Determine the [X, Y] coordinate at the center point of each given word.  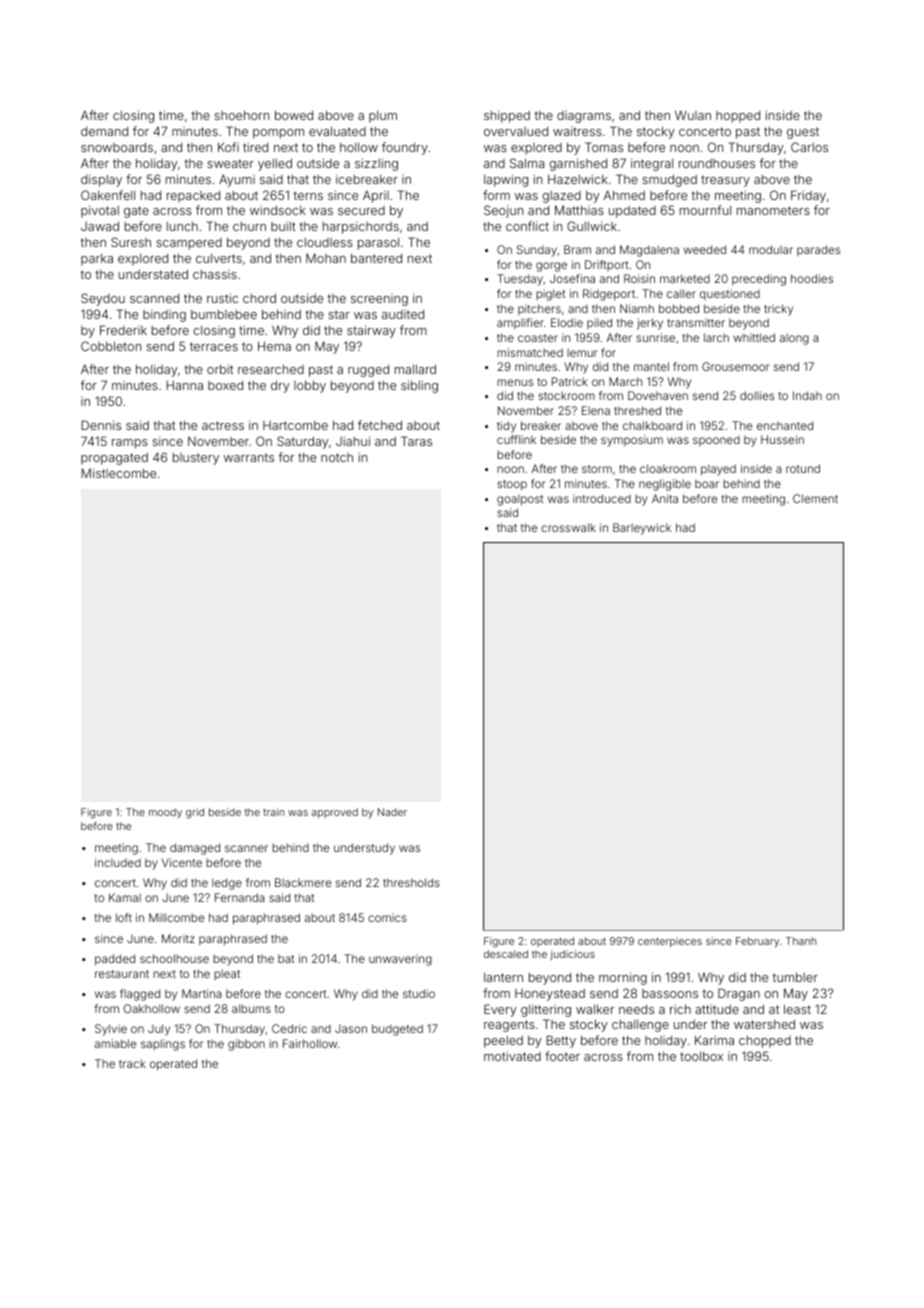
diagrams [584, 117]
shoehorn [241, 115]
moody [165, 813]
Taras [416, 441]
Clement [815, 498]
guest [803, 133]
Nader [392, 812]
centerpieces [670, 942]
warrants [249, 457]
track [132, 1063]
